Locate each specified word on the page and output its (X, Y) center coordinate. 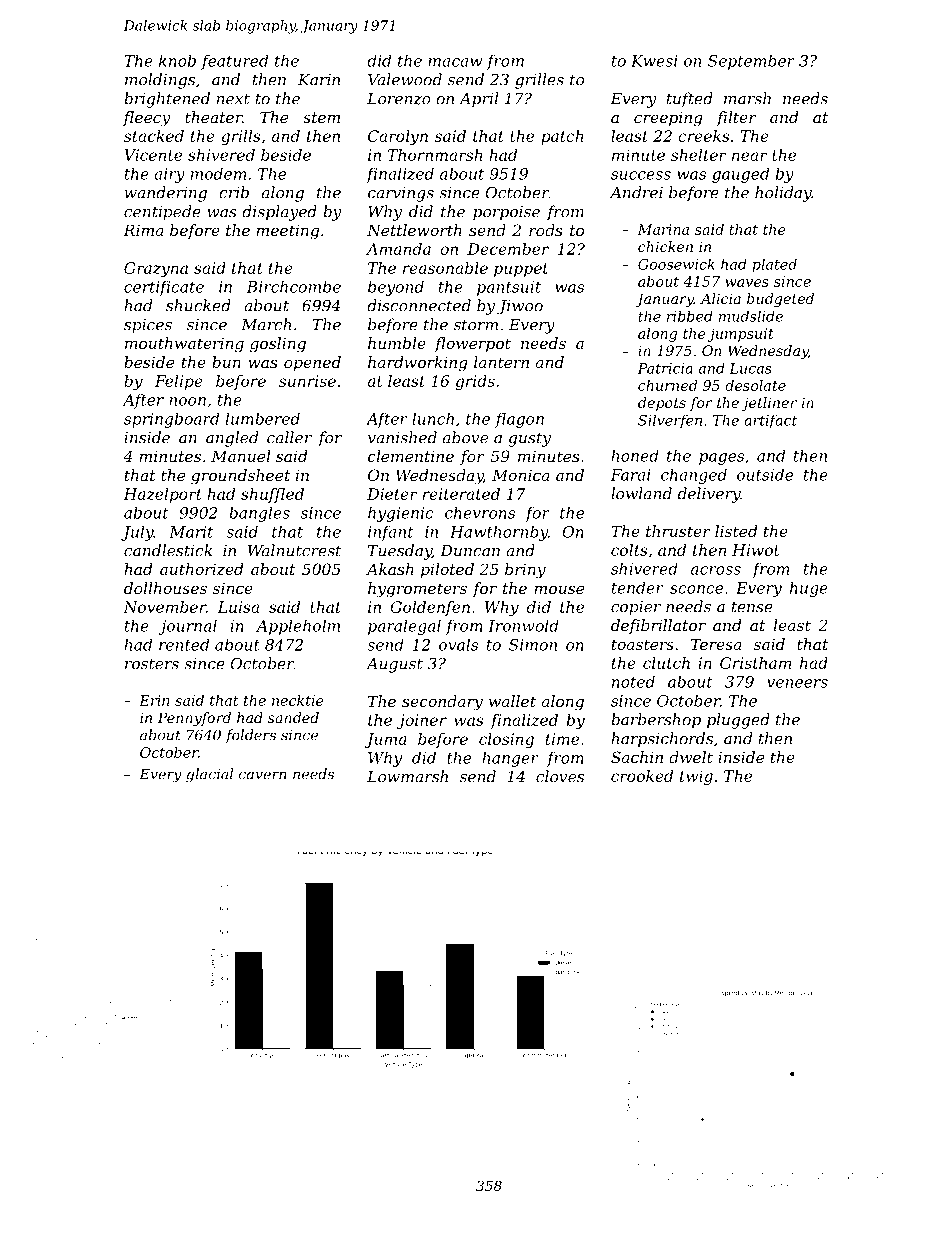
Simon (533, 645)
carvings (401, 194)
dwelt (691, 757)
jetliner (769, 404)
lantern (501, 362)
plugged (738, 721)
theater (213, 117)
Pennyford (194, 719)
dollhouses (165, 588)
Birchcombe (294, 287)
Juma (386, 740)
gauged (740, 175)
